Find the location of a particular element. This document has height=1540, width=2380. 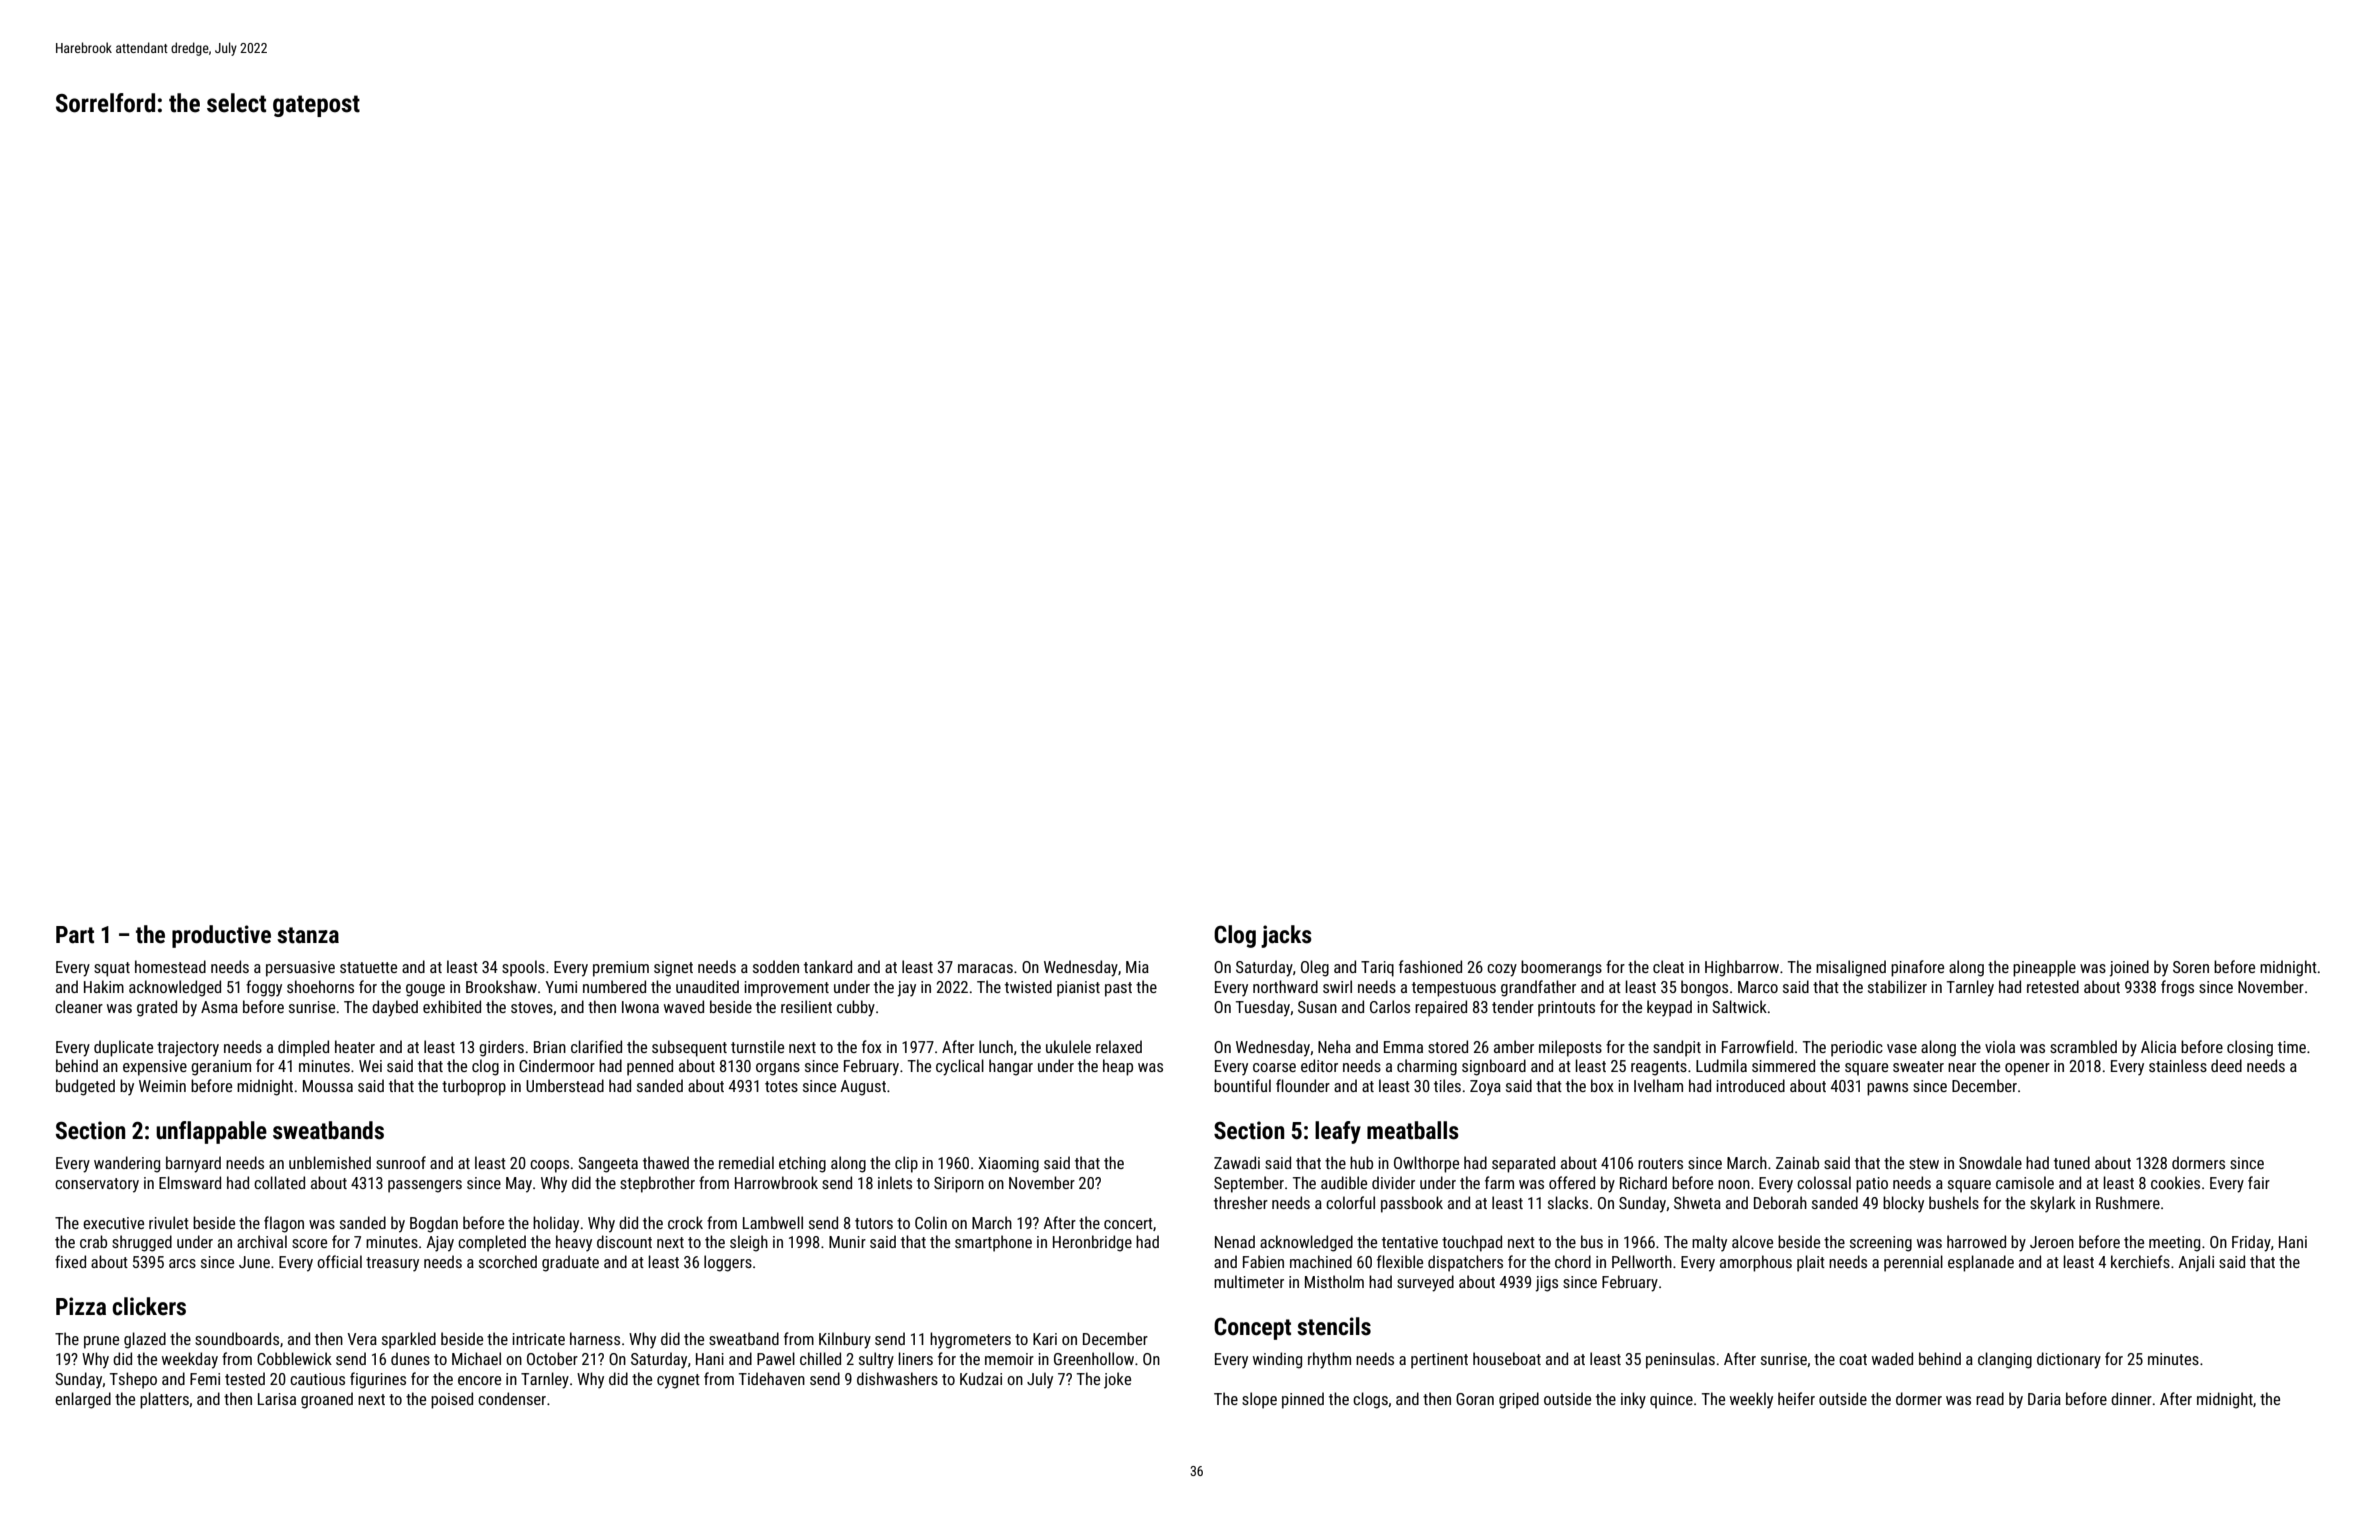

Hakim is located at coordinates (104, 986).
